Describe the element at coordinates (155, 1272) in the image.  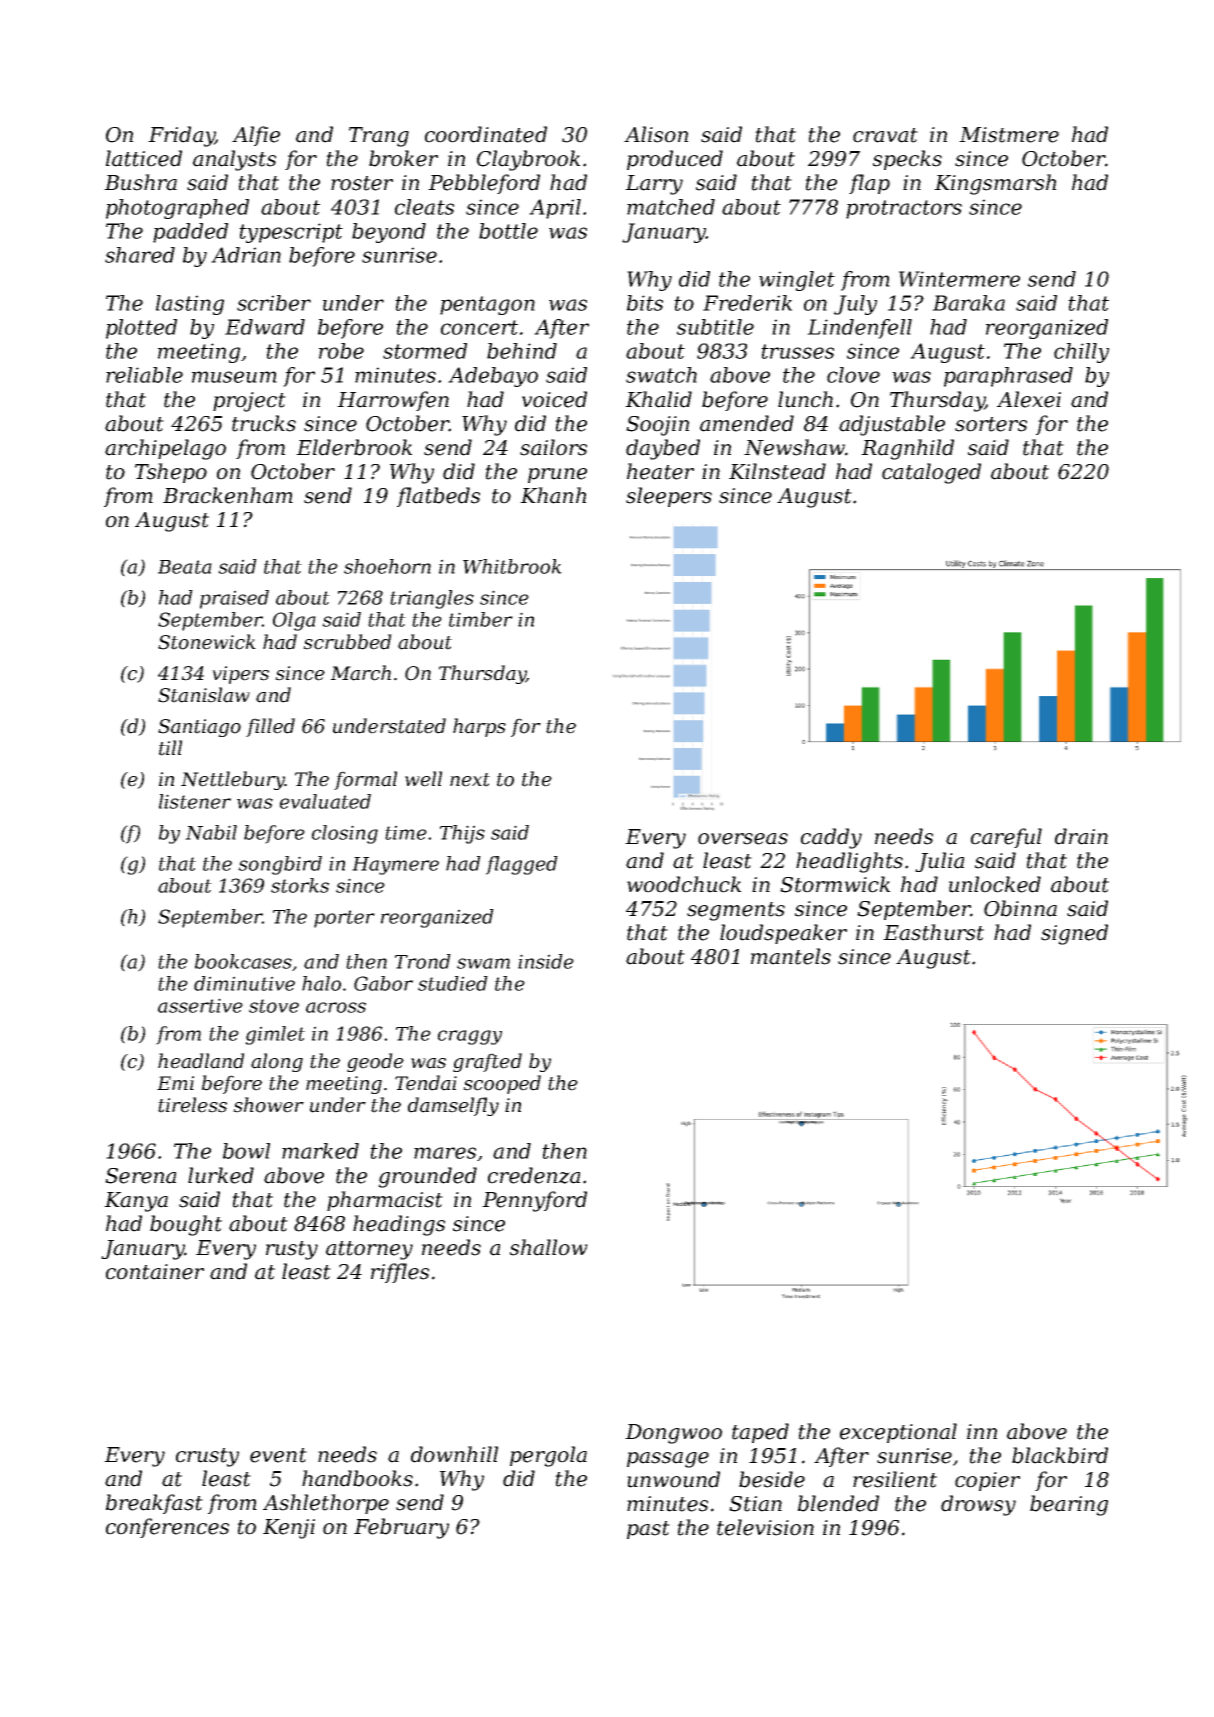
I see `container` at that location.
